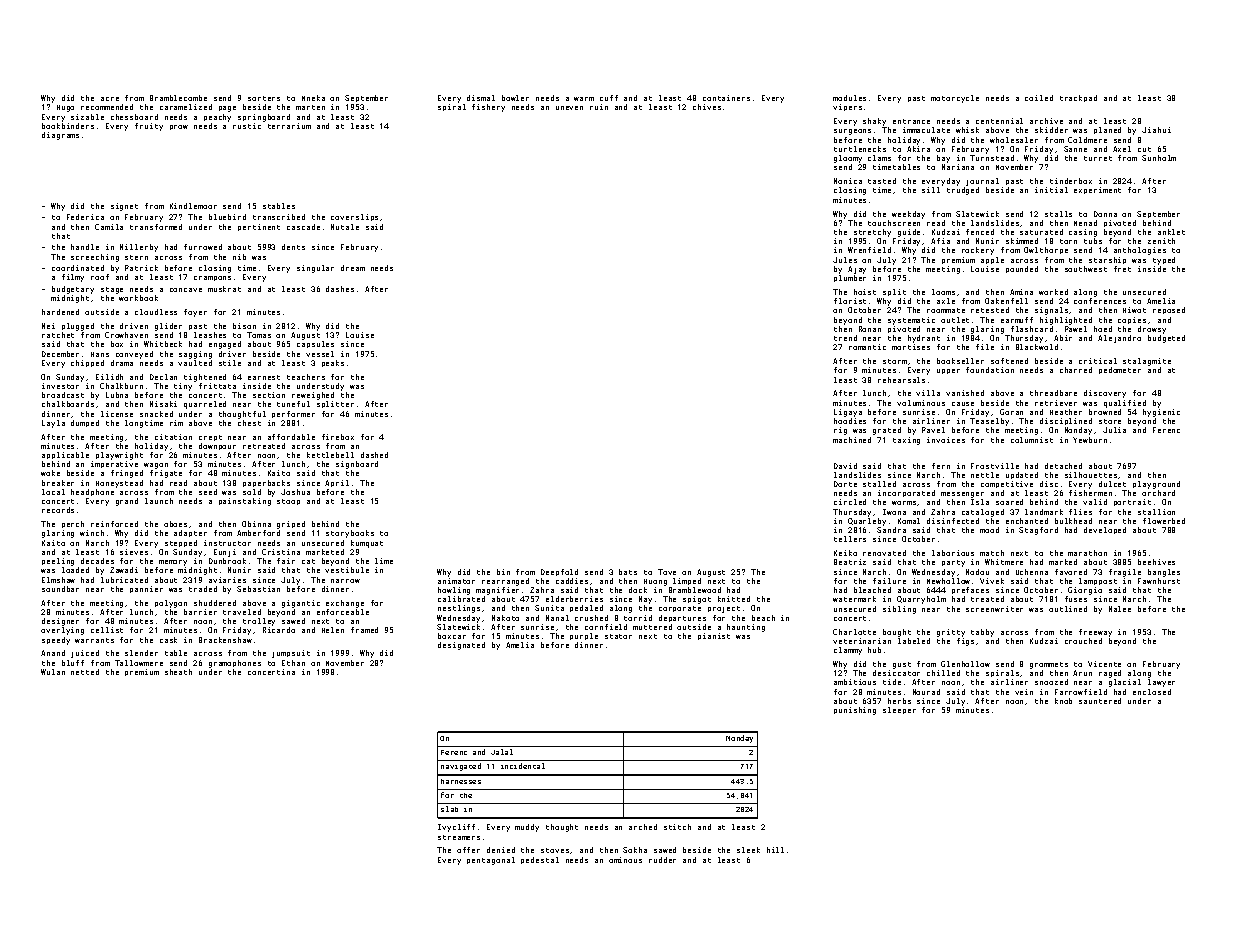  Describe the element at coordinates (515, 98) in the screenshot. I see `bowler` at that location.
